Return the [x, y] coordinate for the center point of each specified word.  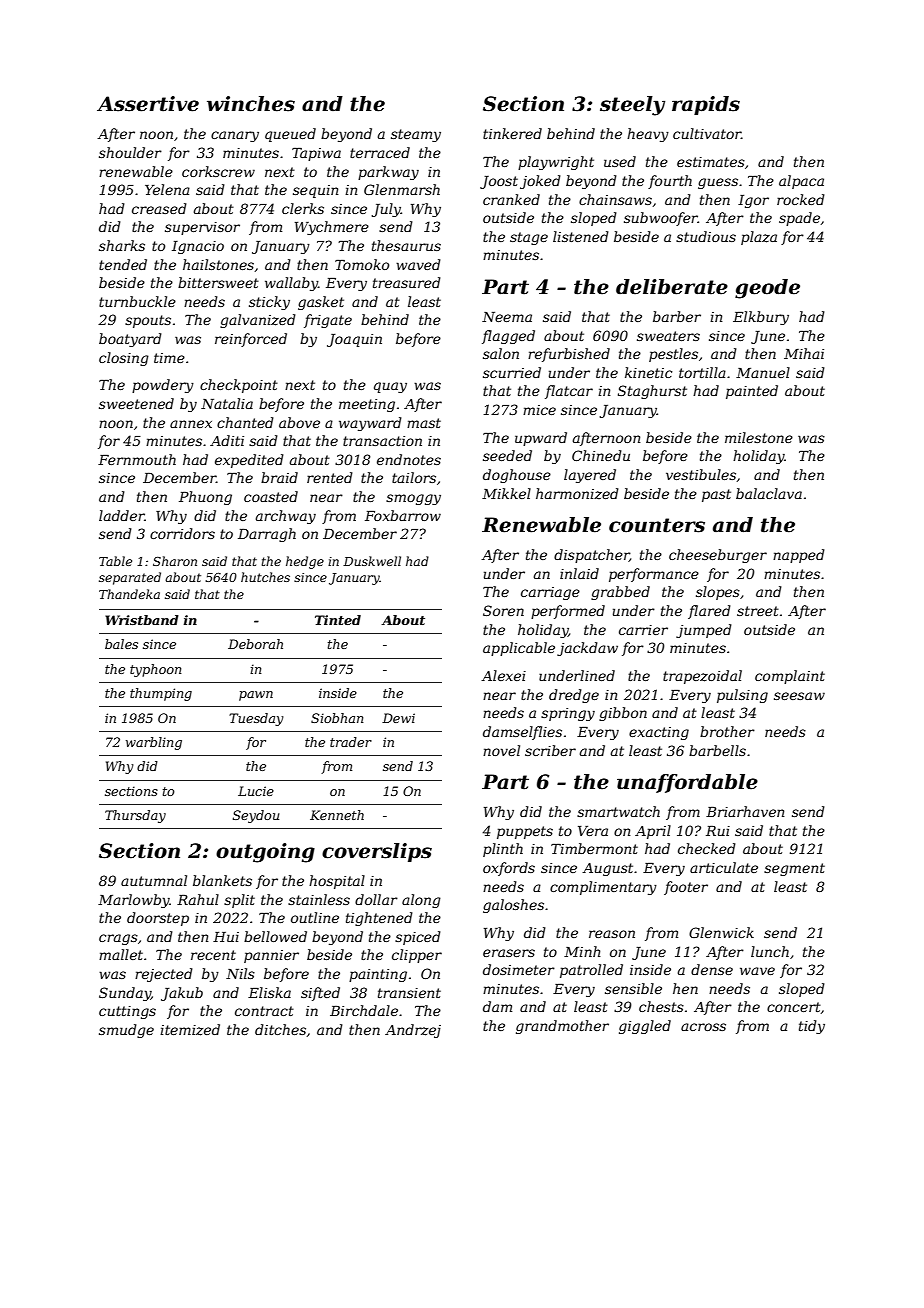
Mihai [804, 353]
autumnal [154, 880]
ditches [280, 1029]
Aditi [227, 440]
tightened [379, 919]
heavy [648, 135]
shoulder [130, 152]
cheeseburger [718, 556]
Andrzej [413, 1031]
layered [590, 476]
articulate [724, 867]
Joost [499, 182]
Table [115, 561]
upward [541, 439]
